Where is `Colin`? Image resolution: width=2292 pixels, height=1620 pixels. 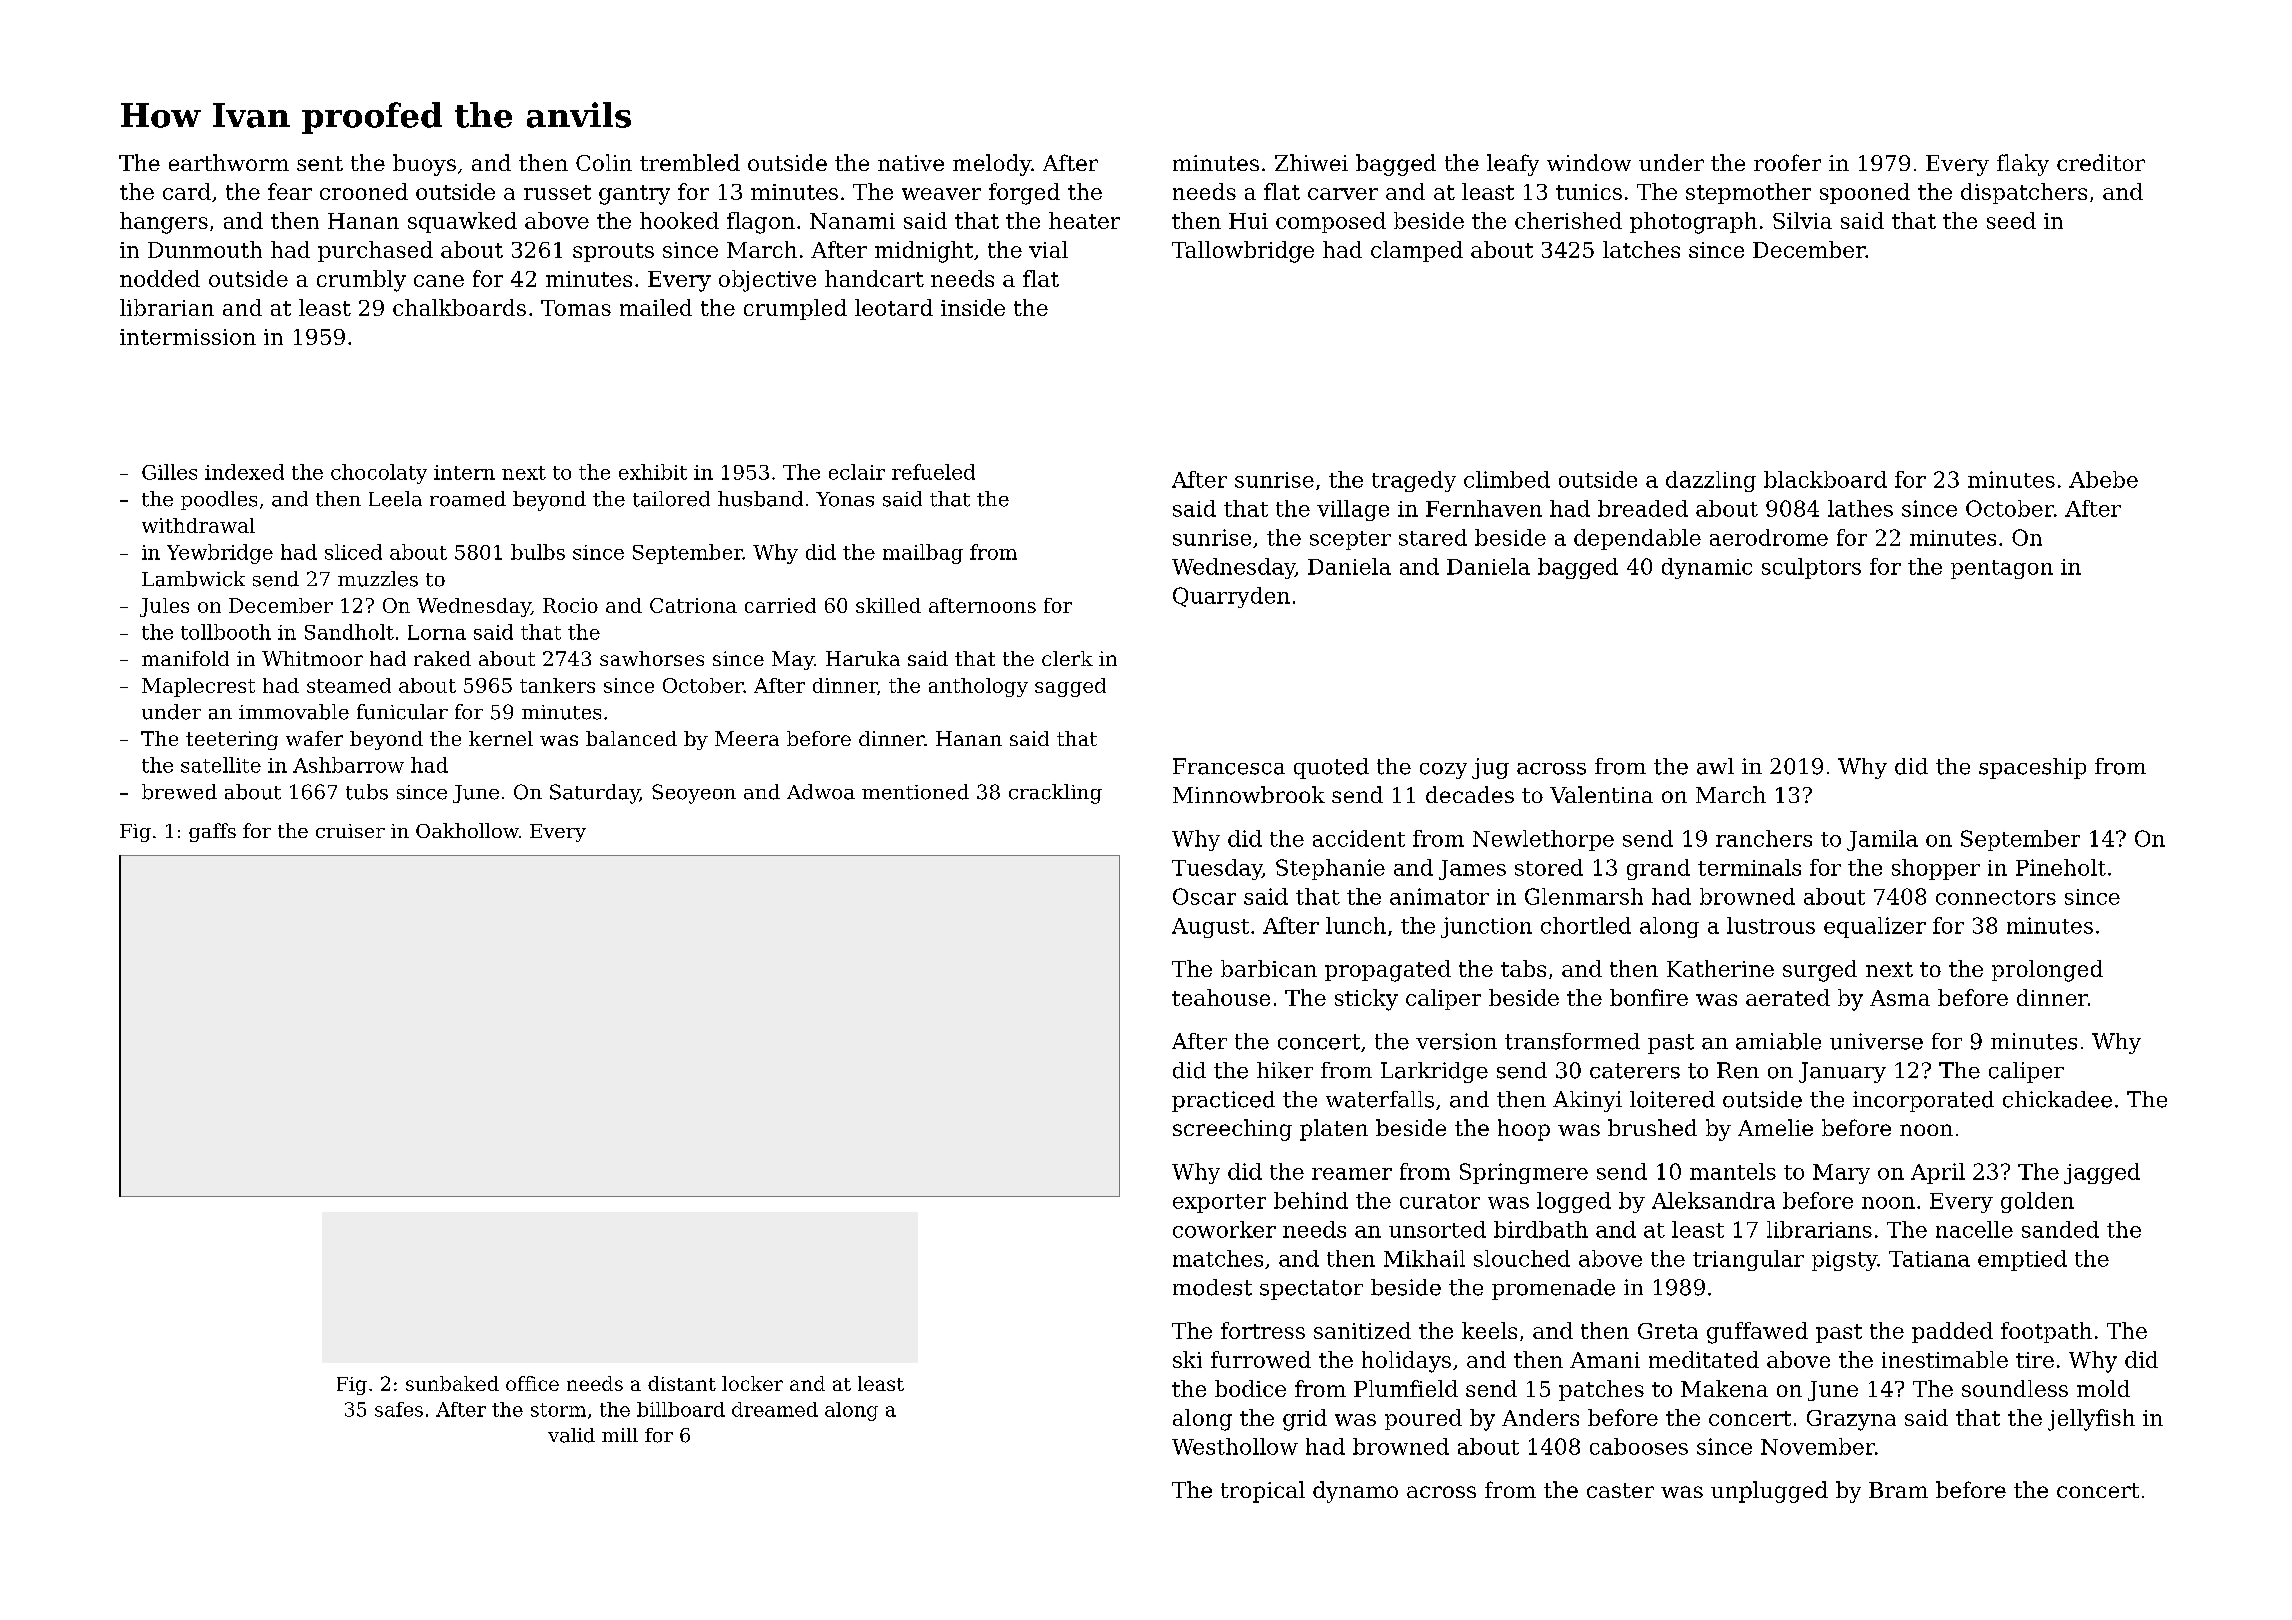 Colin is located at coordinates (604, 162).
